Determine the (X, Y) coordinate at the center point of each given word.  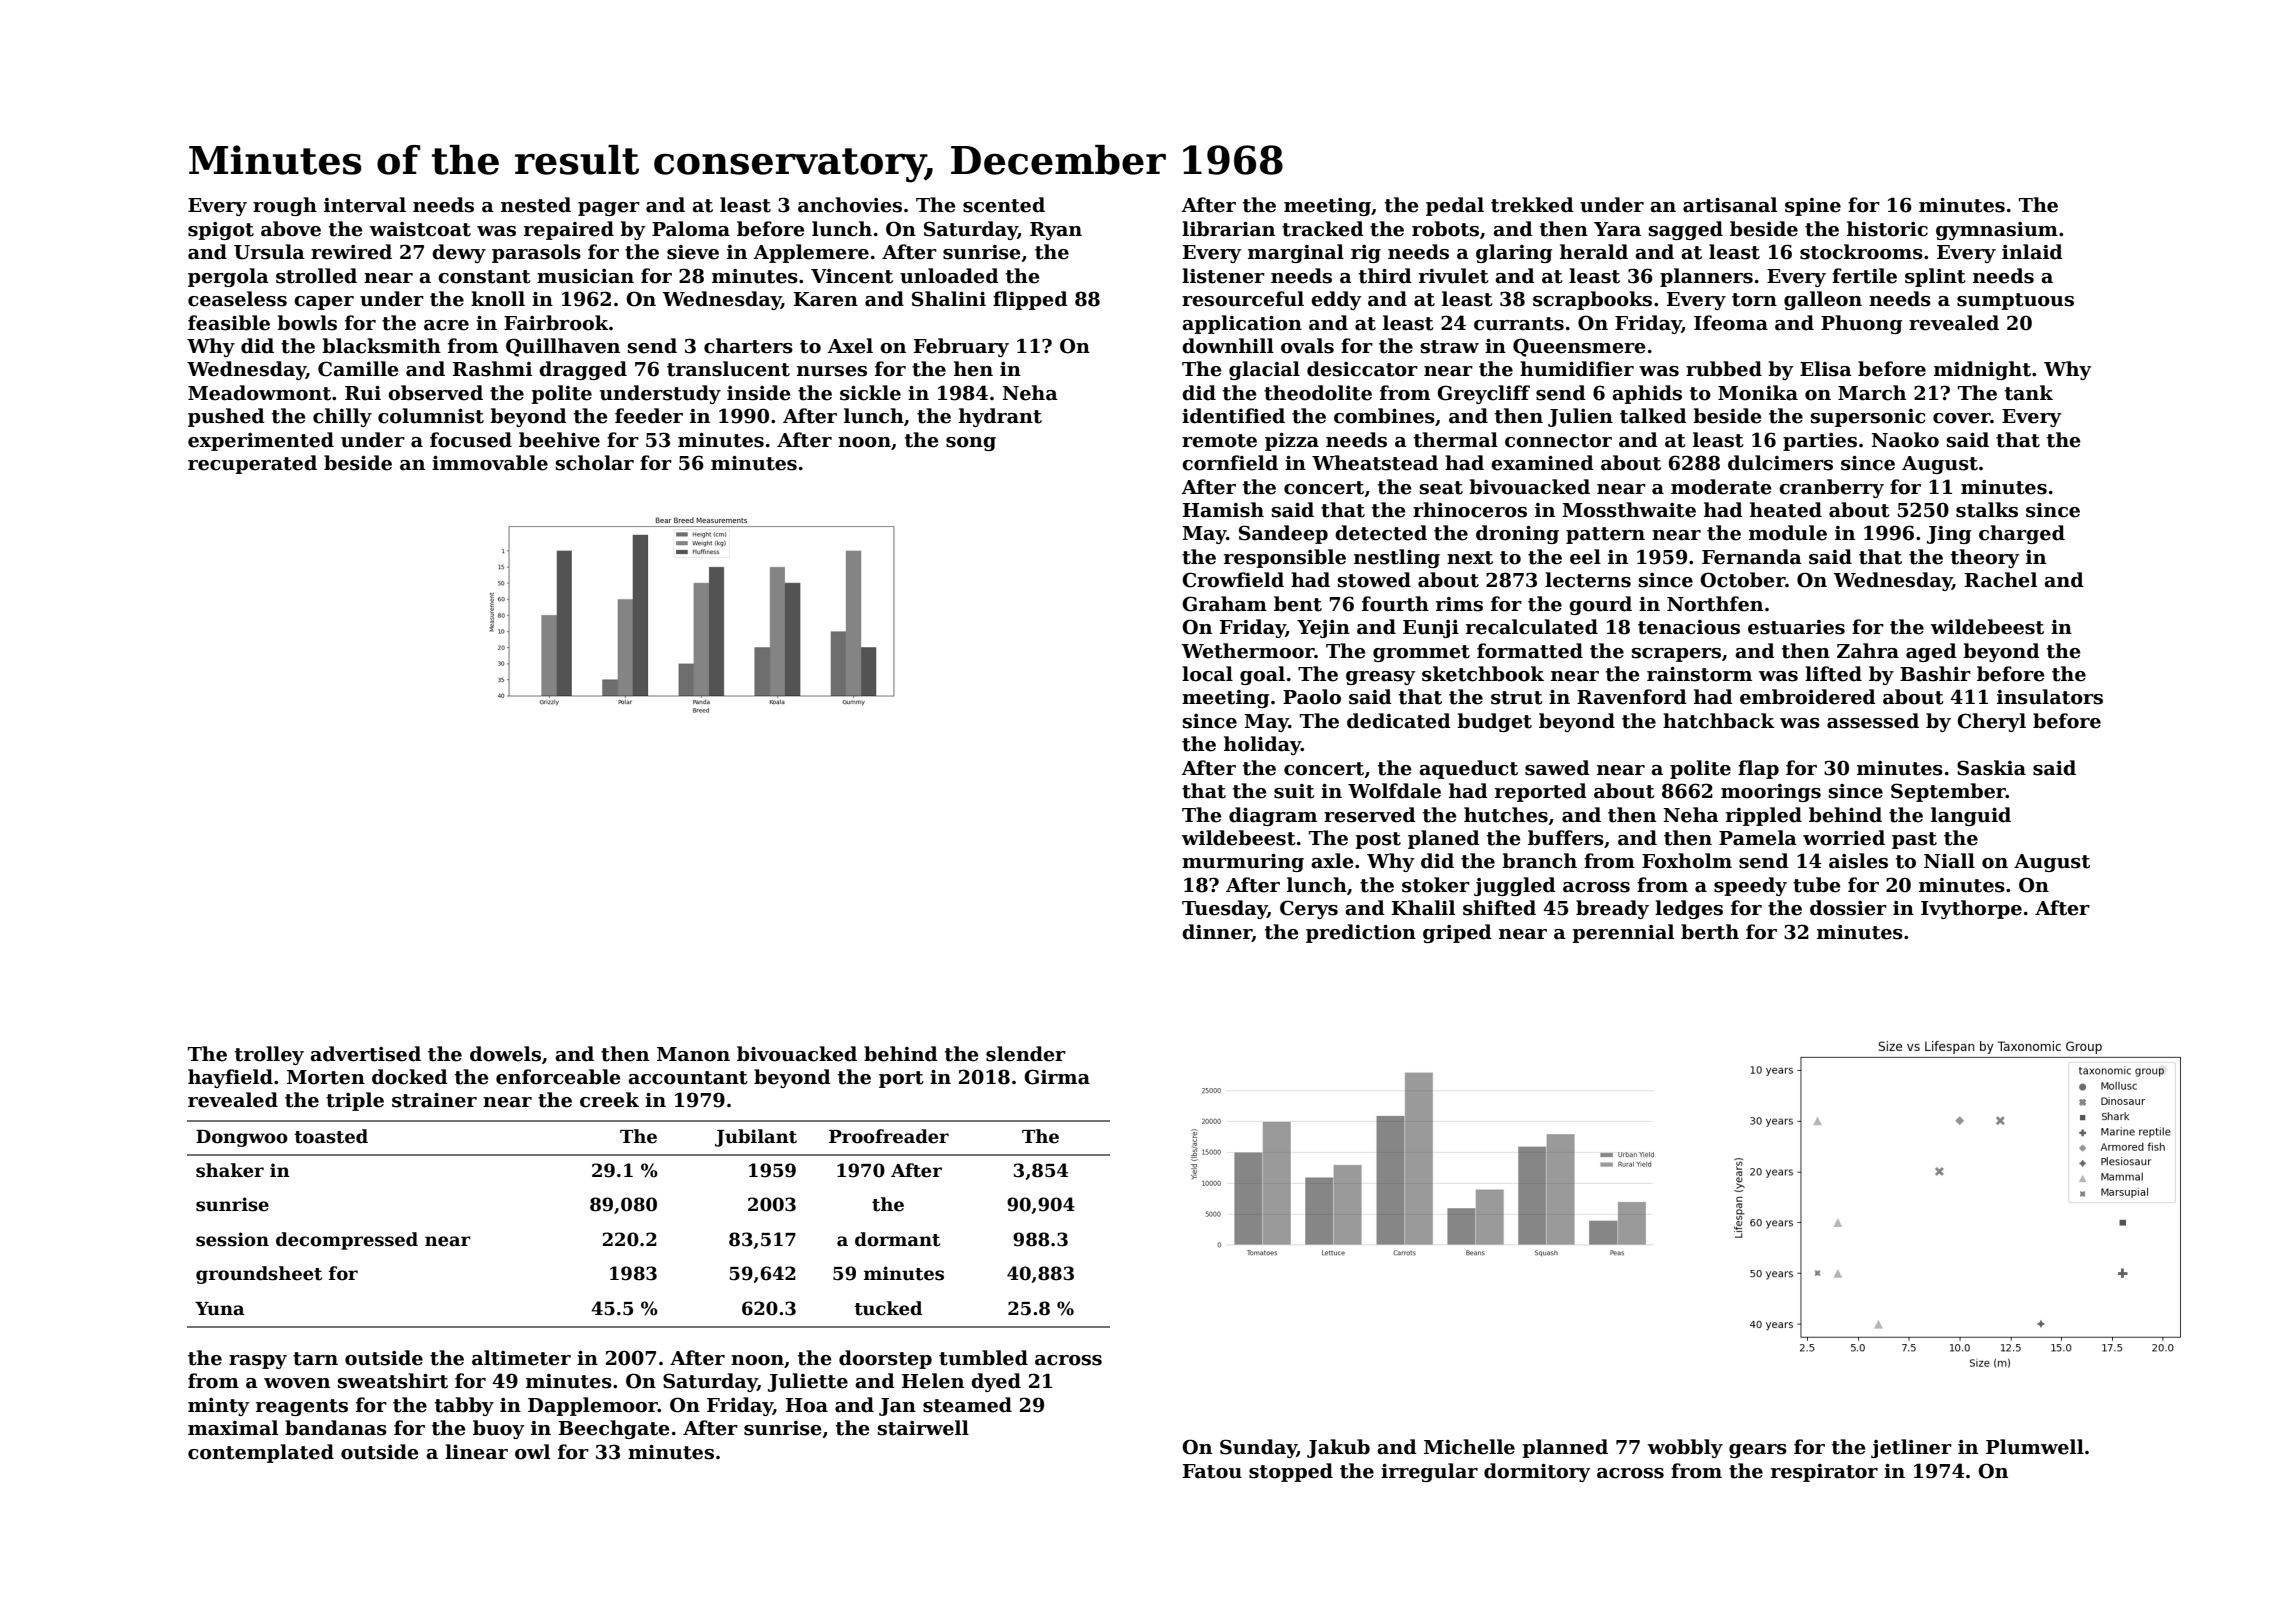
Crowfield (1233, 580)
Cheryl (1991, 722)
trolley (269, 1055)
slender (1026, 1054)
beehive (559, 440)
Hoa (807, 1405)
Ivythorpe (1971, 909)
